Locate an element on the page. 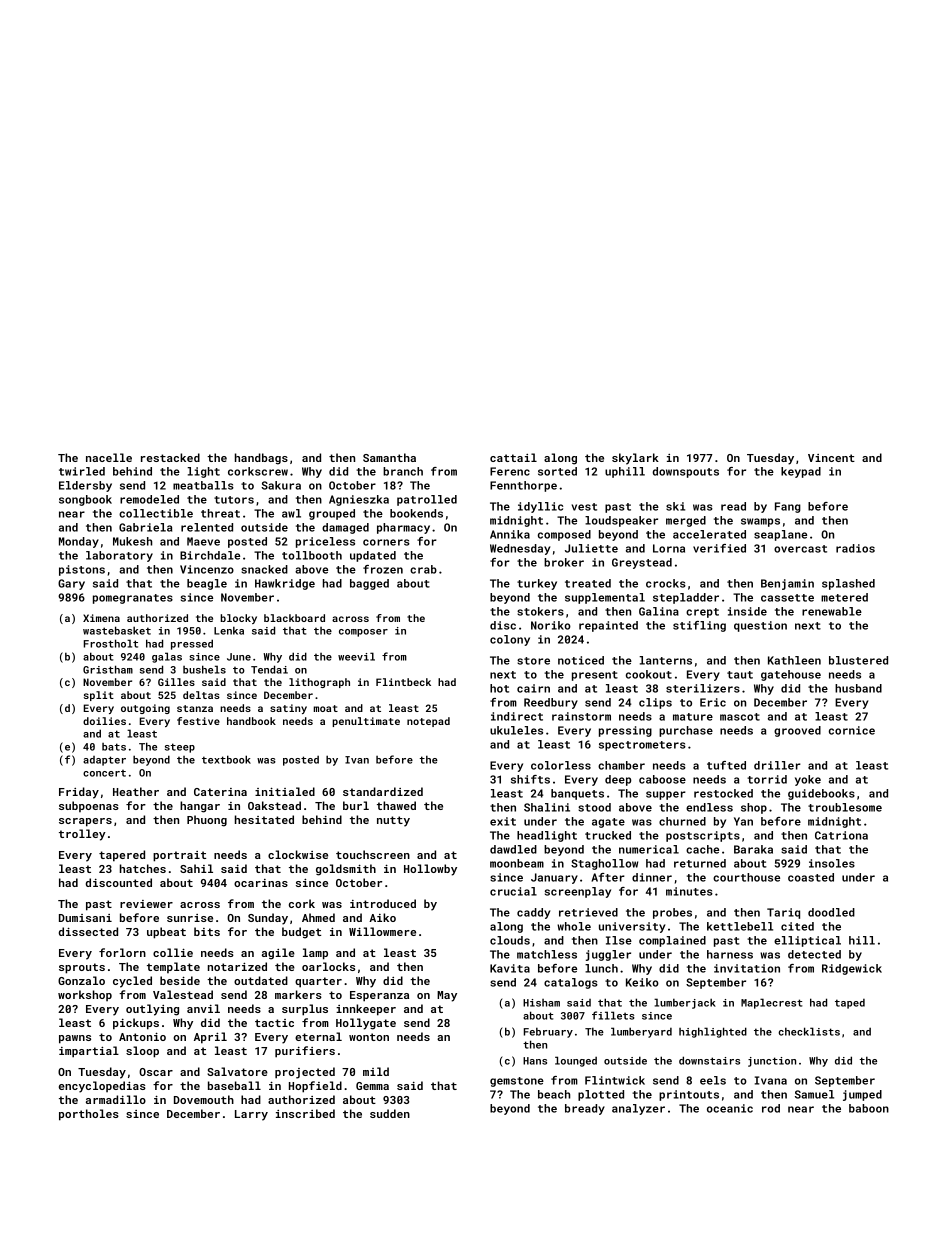  May is located at coordinates (447, 996).
